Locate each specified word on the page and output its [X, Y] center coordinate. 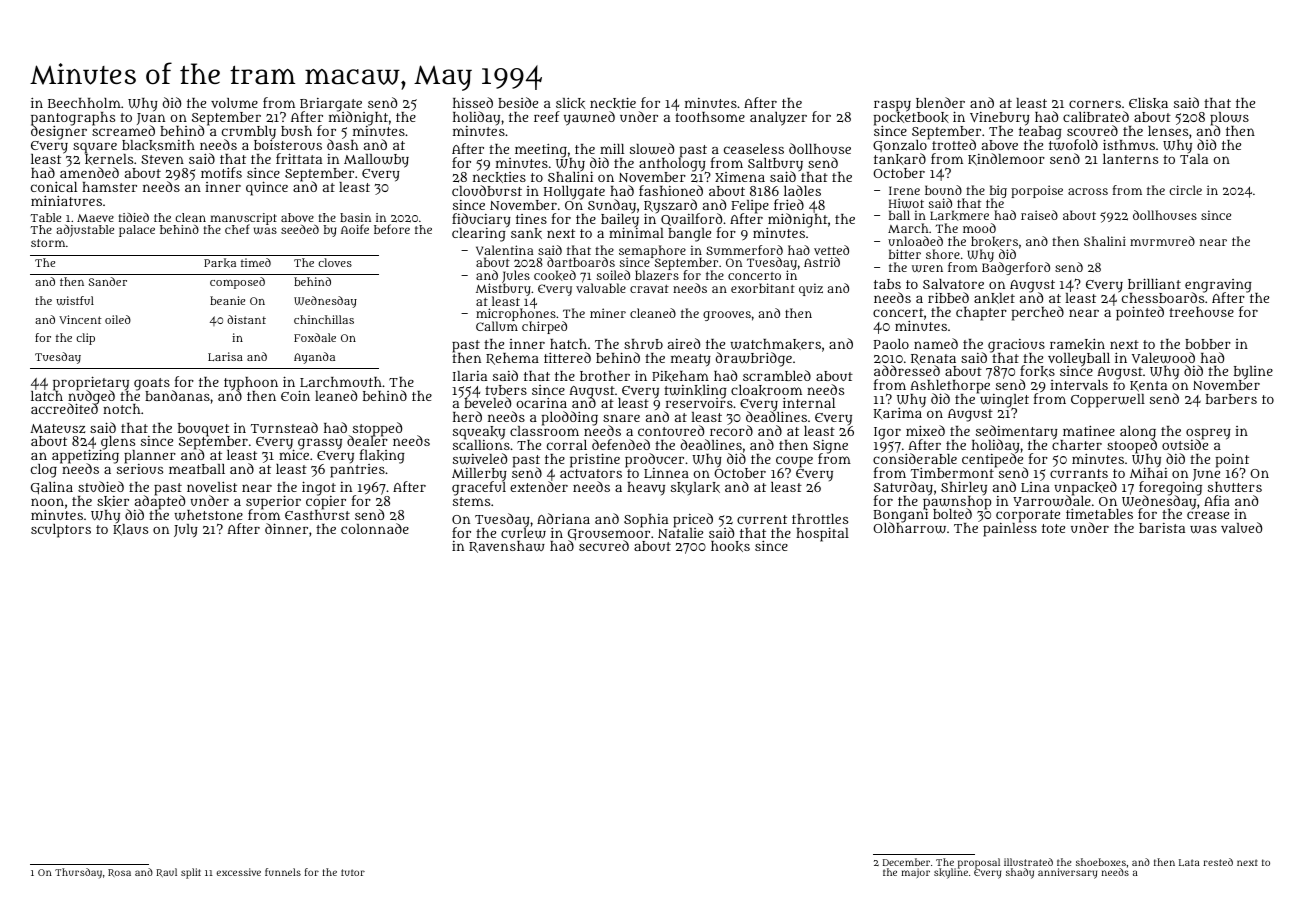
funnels [283, 872]
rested [1218, 862]
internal [809, 402]
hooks [730, 546]
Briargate [331, 105]
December [906, 862]
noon [47, 502]
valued [1241, 527]
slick [570, 103]
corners [1095, 104]
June [1206, 475]
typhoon [251, 384]
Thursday [78, 873]
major [915, 873]
